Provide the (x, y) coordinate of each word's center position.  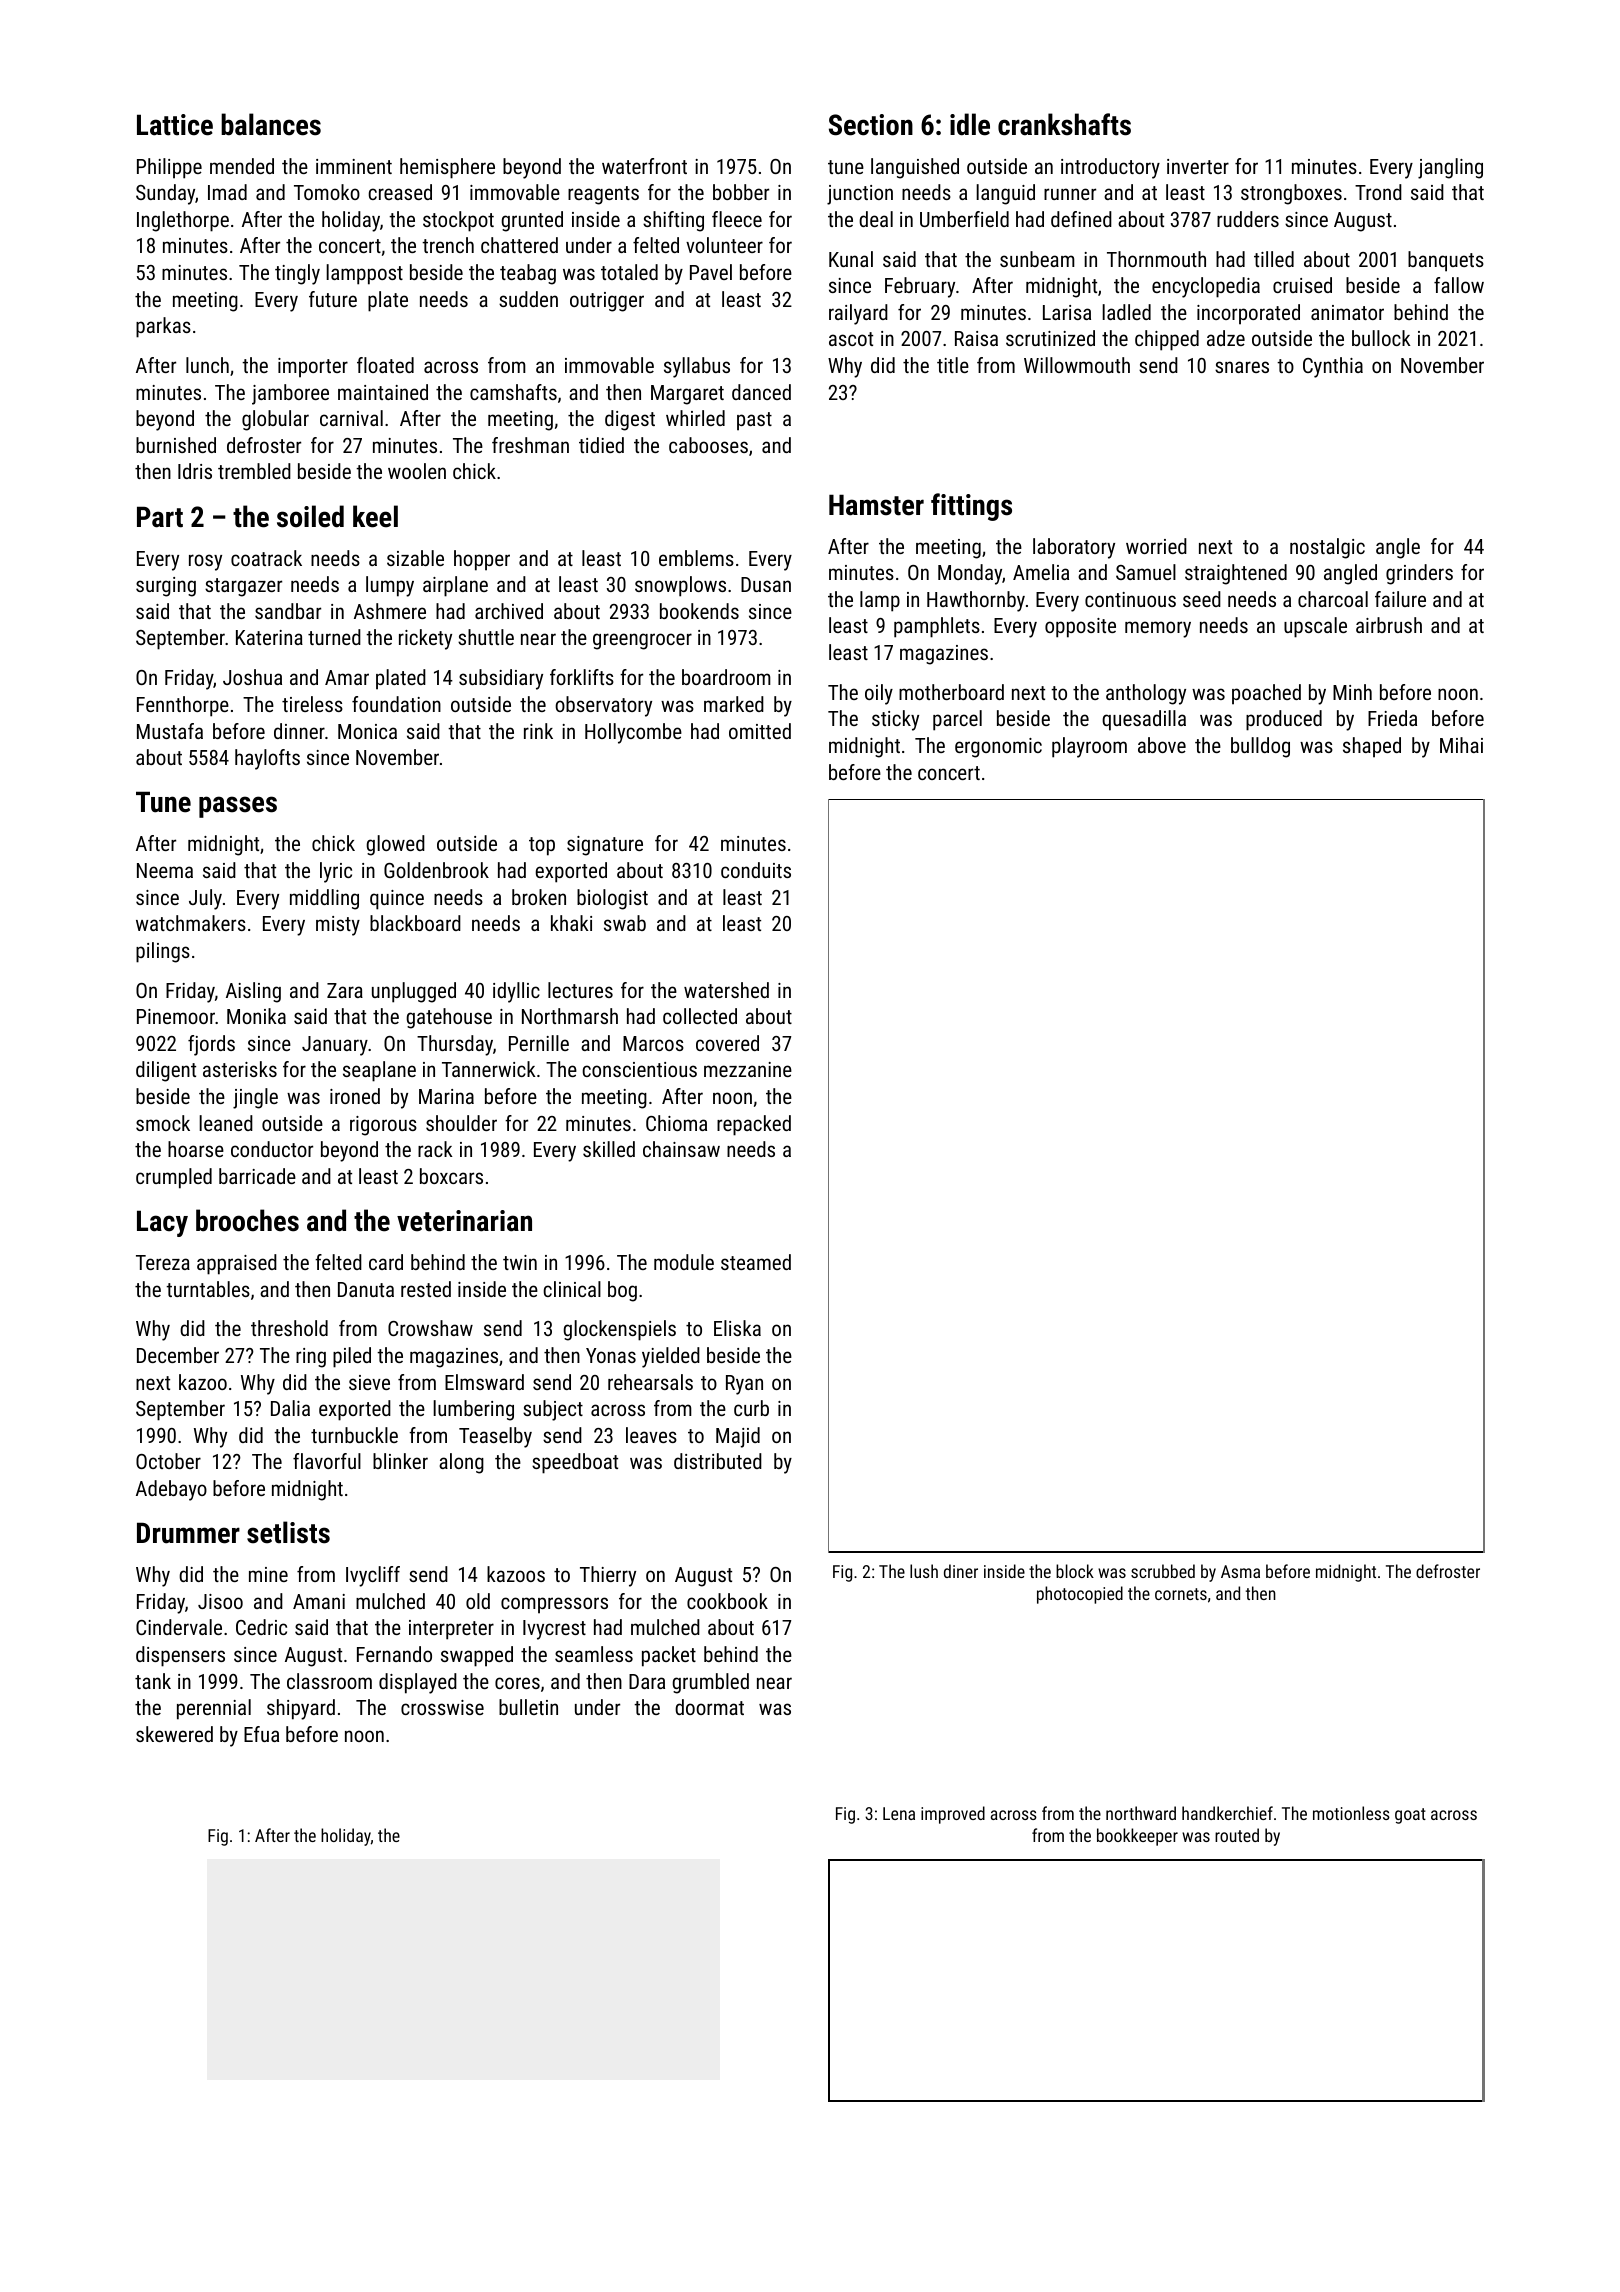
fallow (1459, 285)
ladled (1126, 312)
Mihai (1461, 745)
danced (761, 392)
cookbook (727, 1601)
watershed (726, 990)
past (754, 421)
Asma (1240, 1571)
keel (375, 516)
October (168, 1461)
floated (385, 365)
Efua (261, 1734)
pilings (163, 952)
